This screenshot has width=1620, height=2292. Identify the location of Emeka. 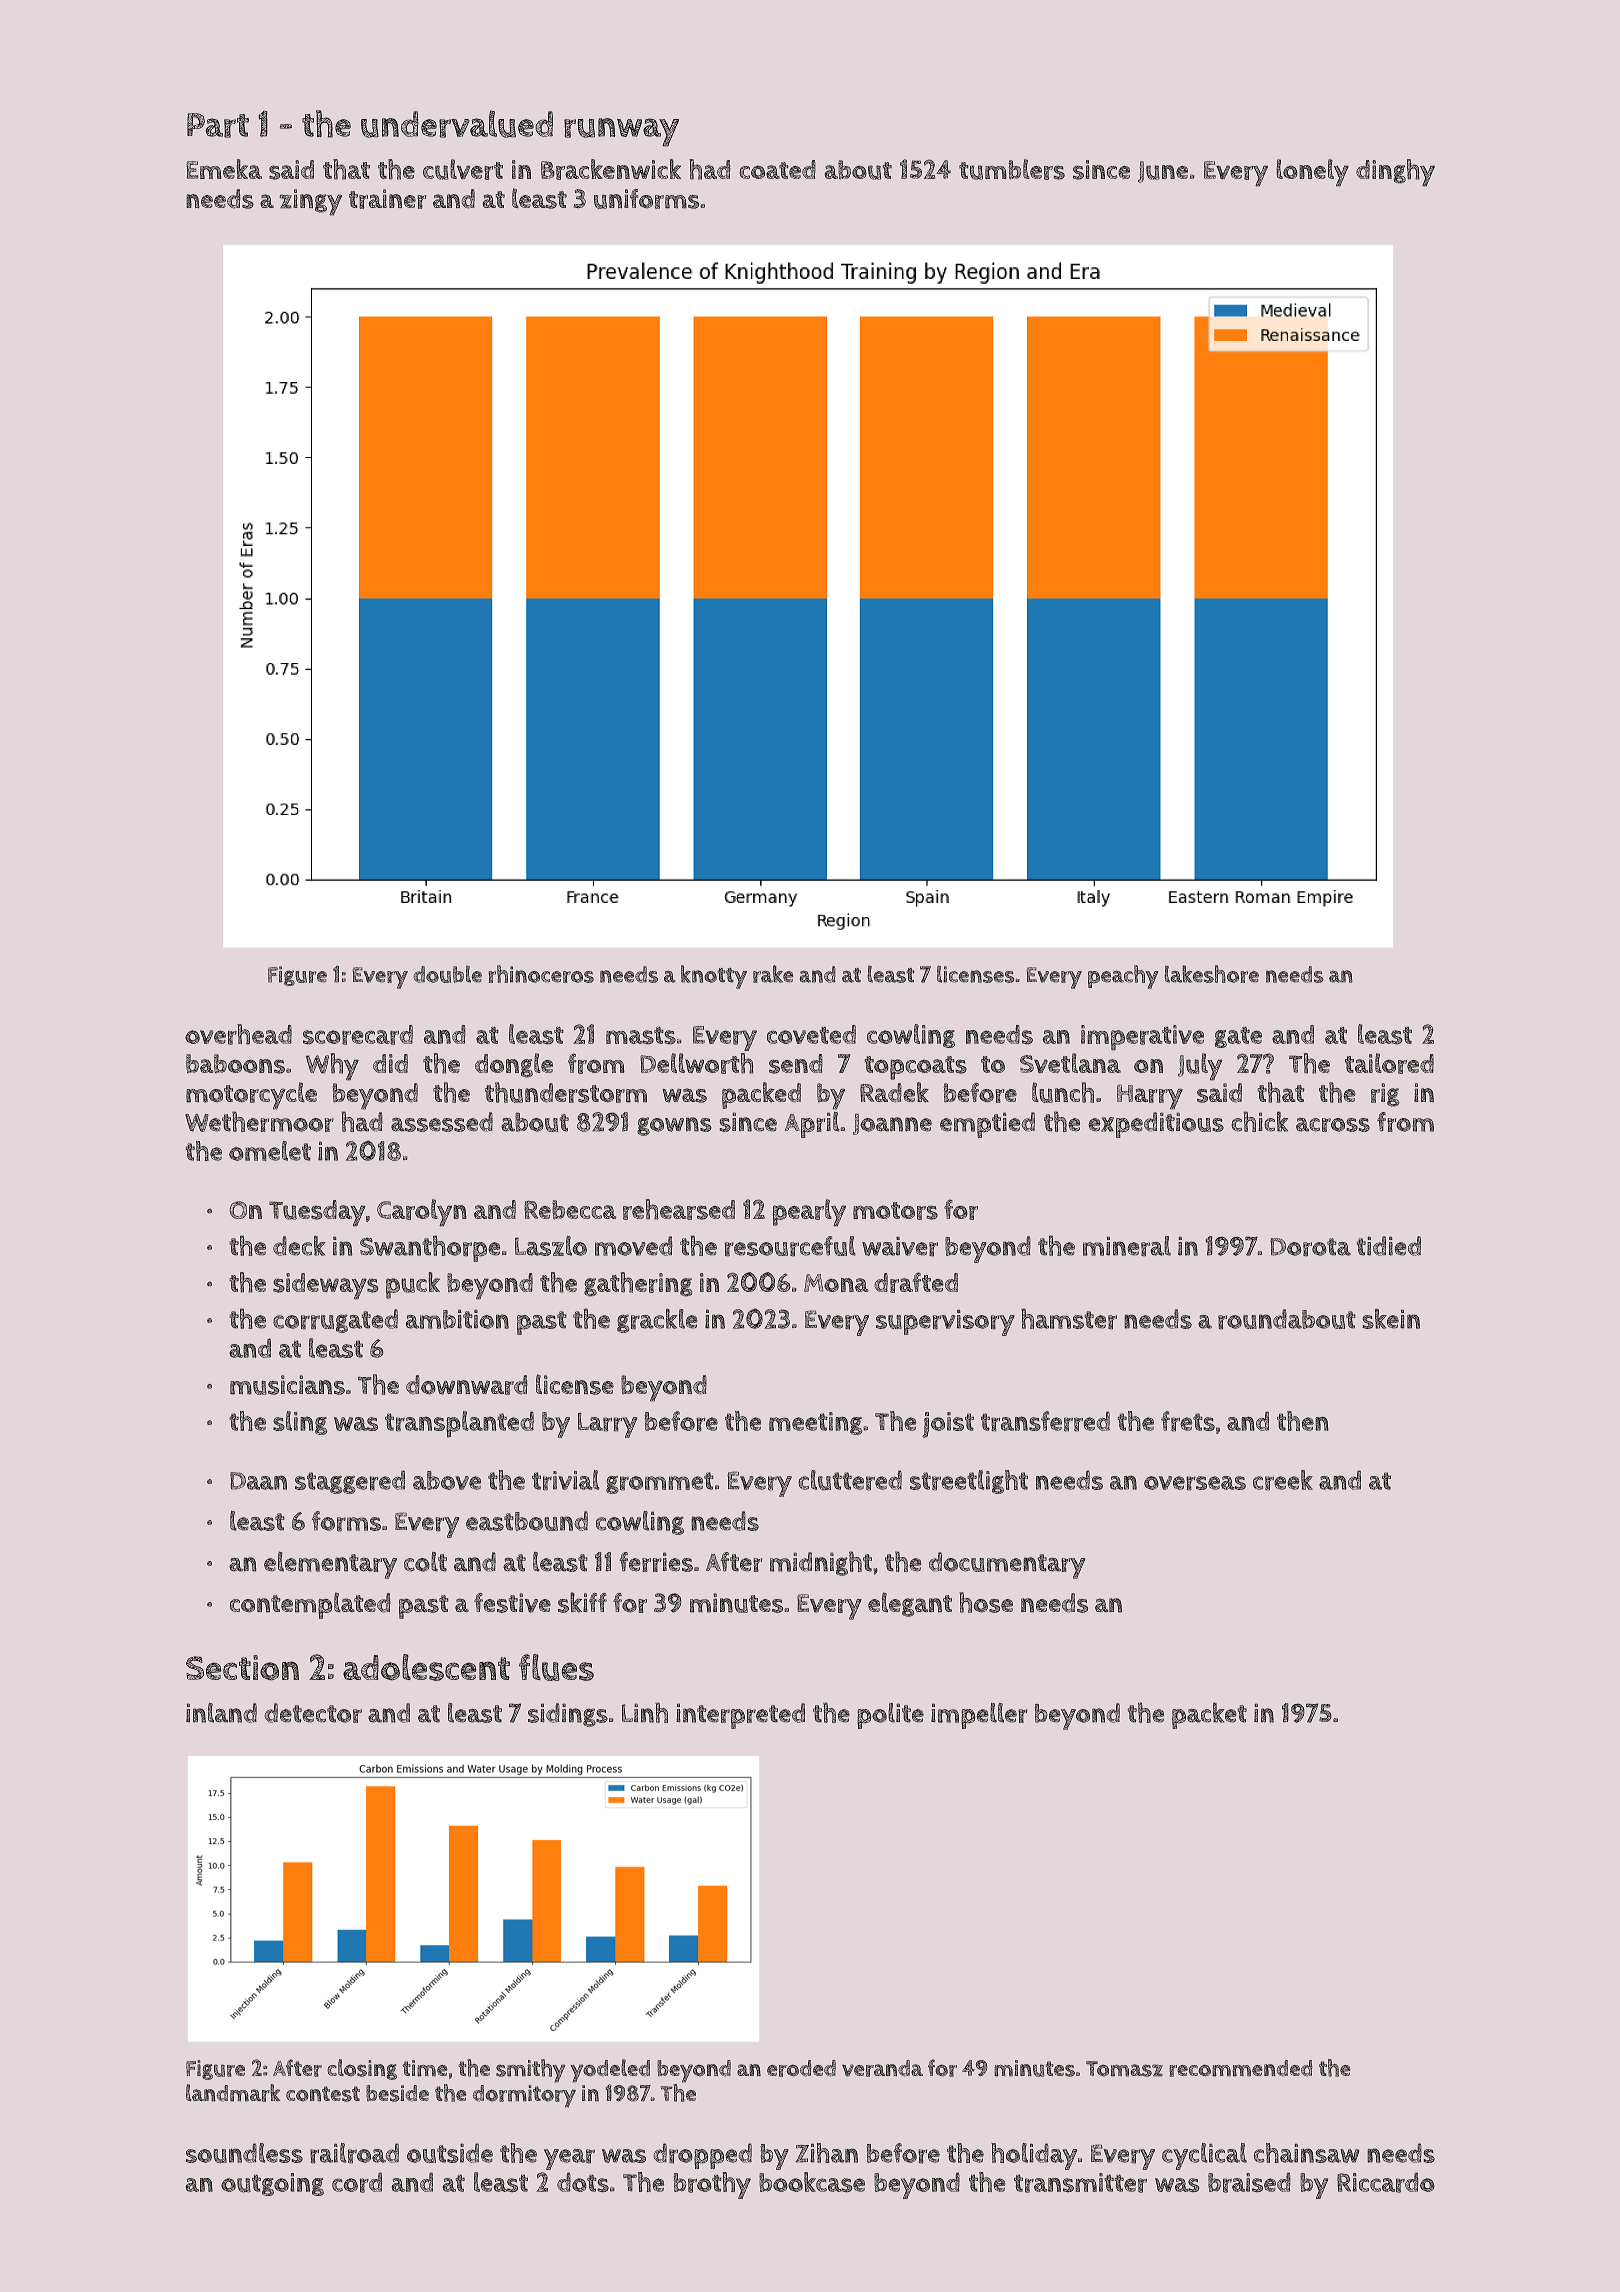
(224, 169).
